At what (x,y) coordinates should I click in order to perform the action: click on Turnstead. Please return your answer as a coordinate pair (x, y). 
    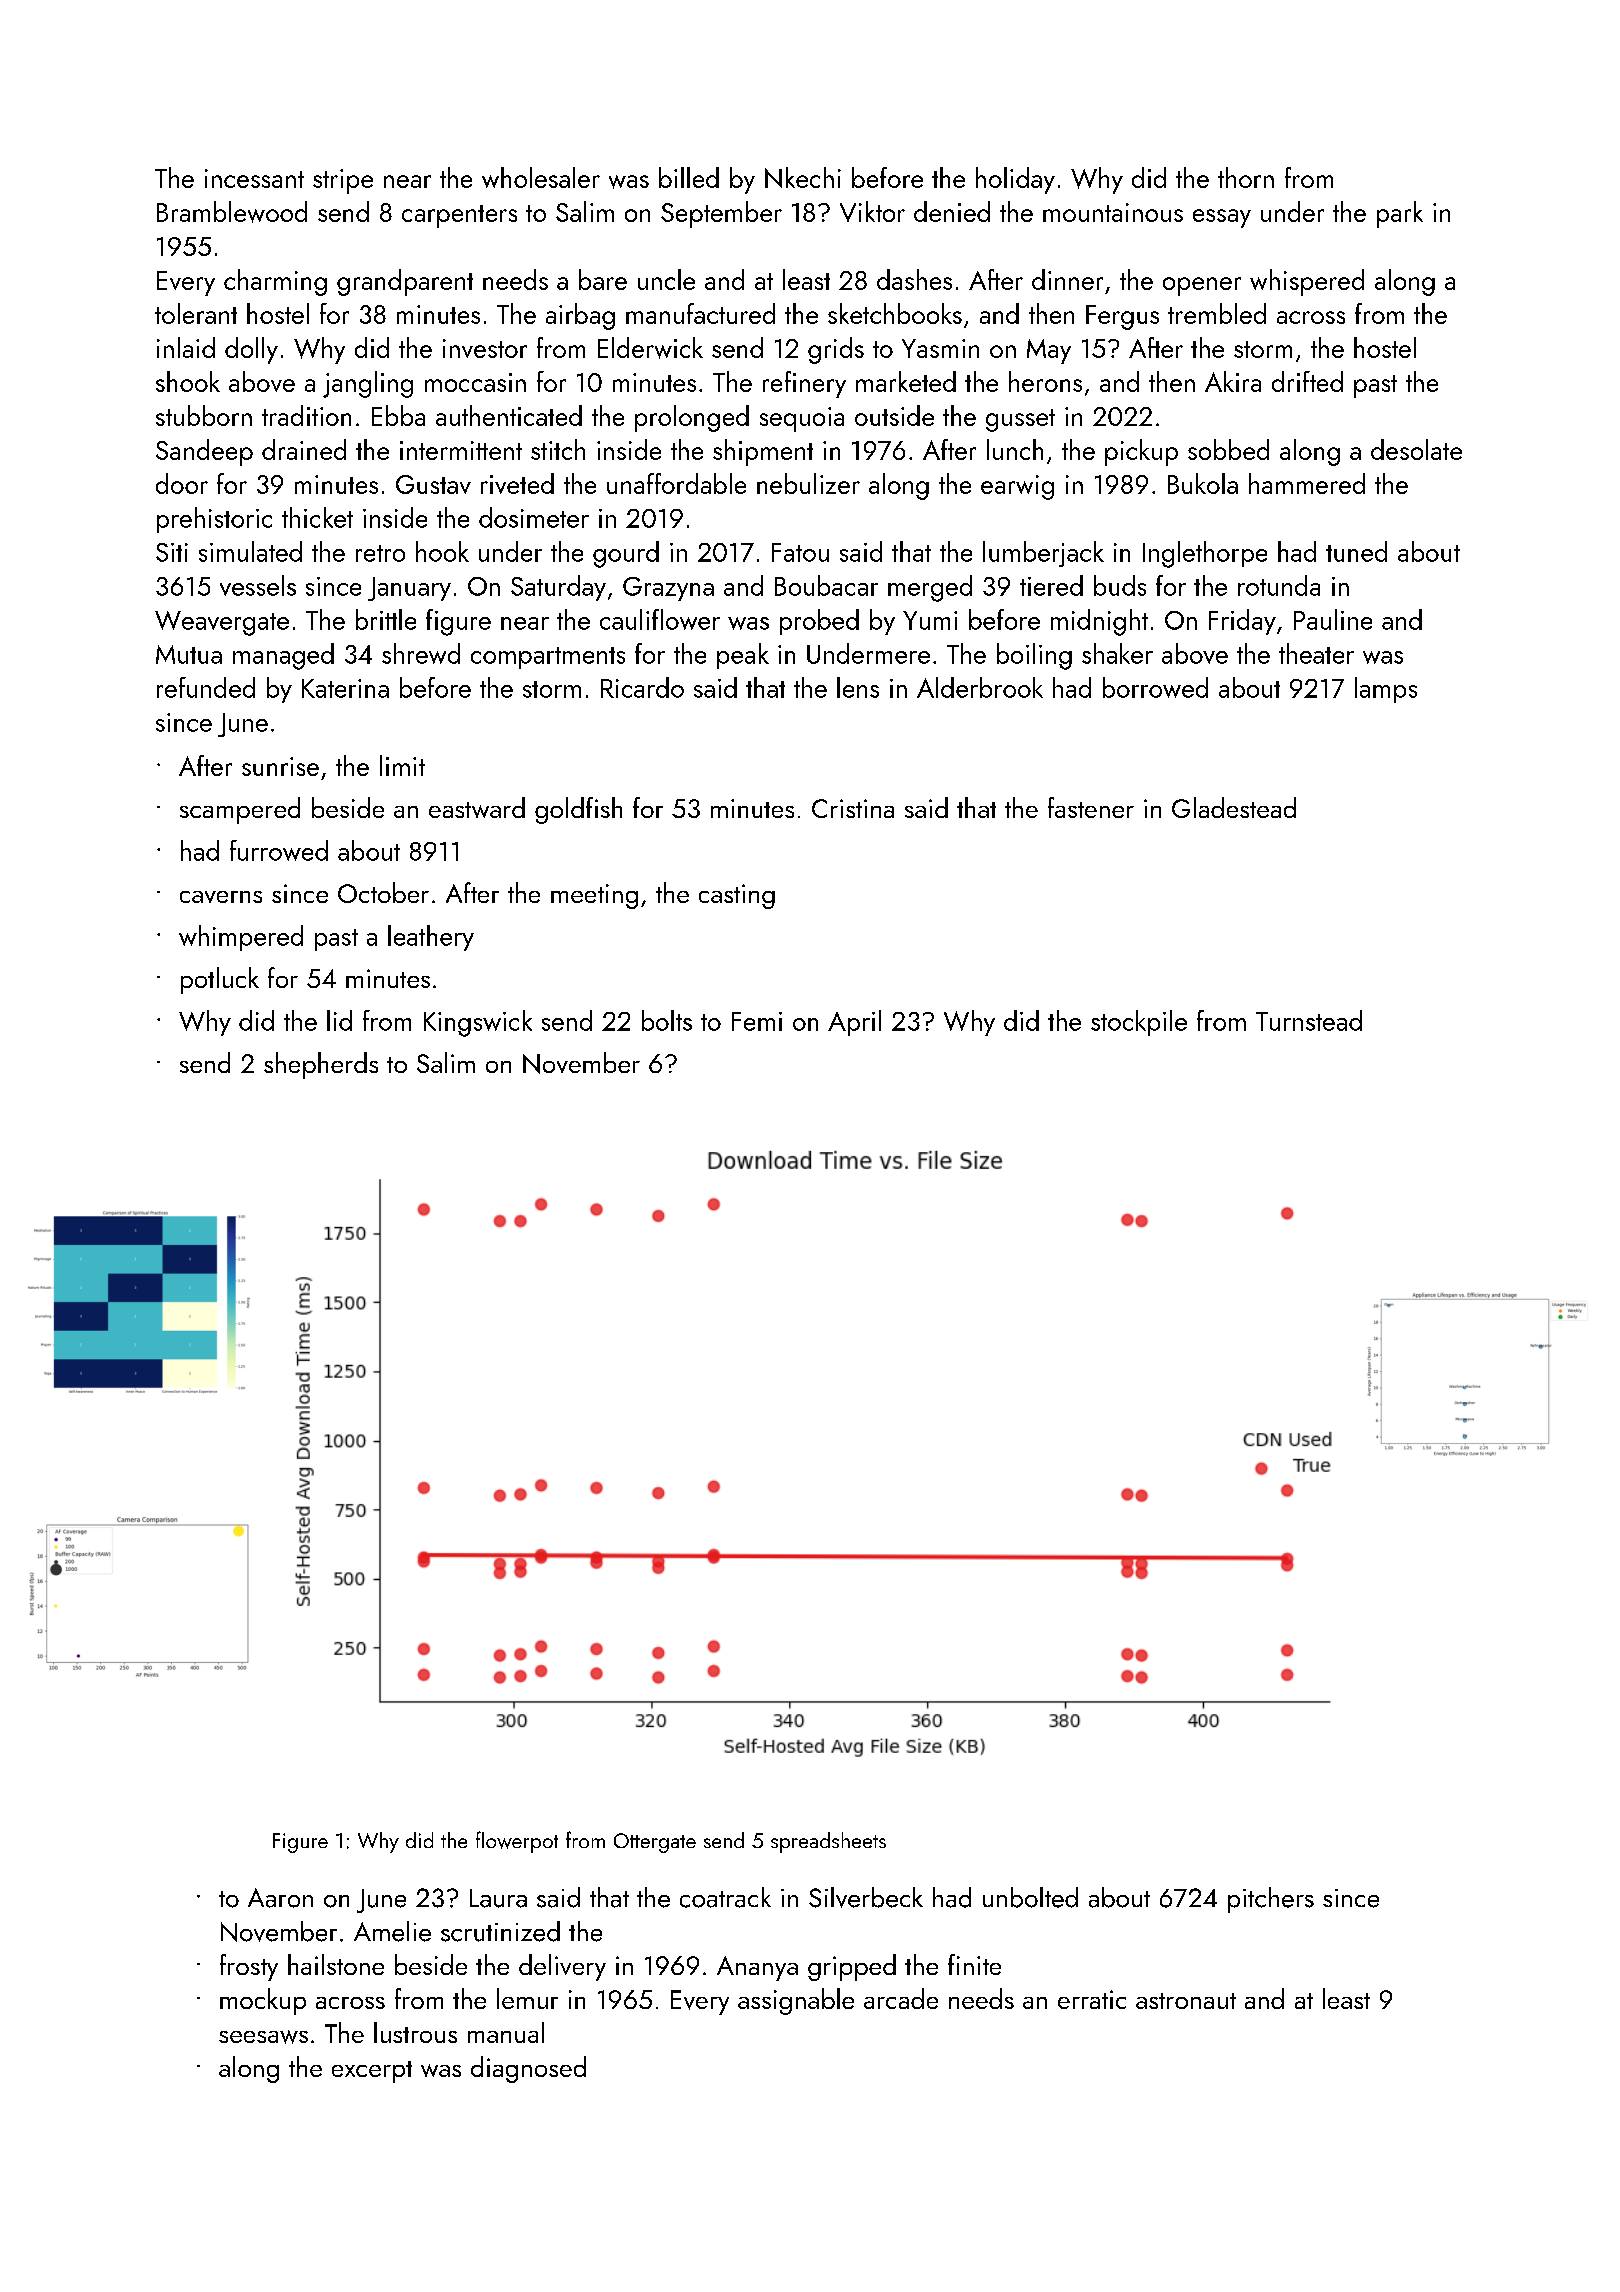
    Looking at the image, I should click on (1309, 1020).
